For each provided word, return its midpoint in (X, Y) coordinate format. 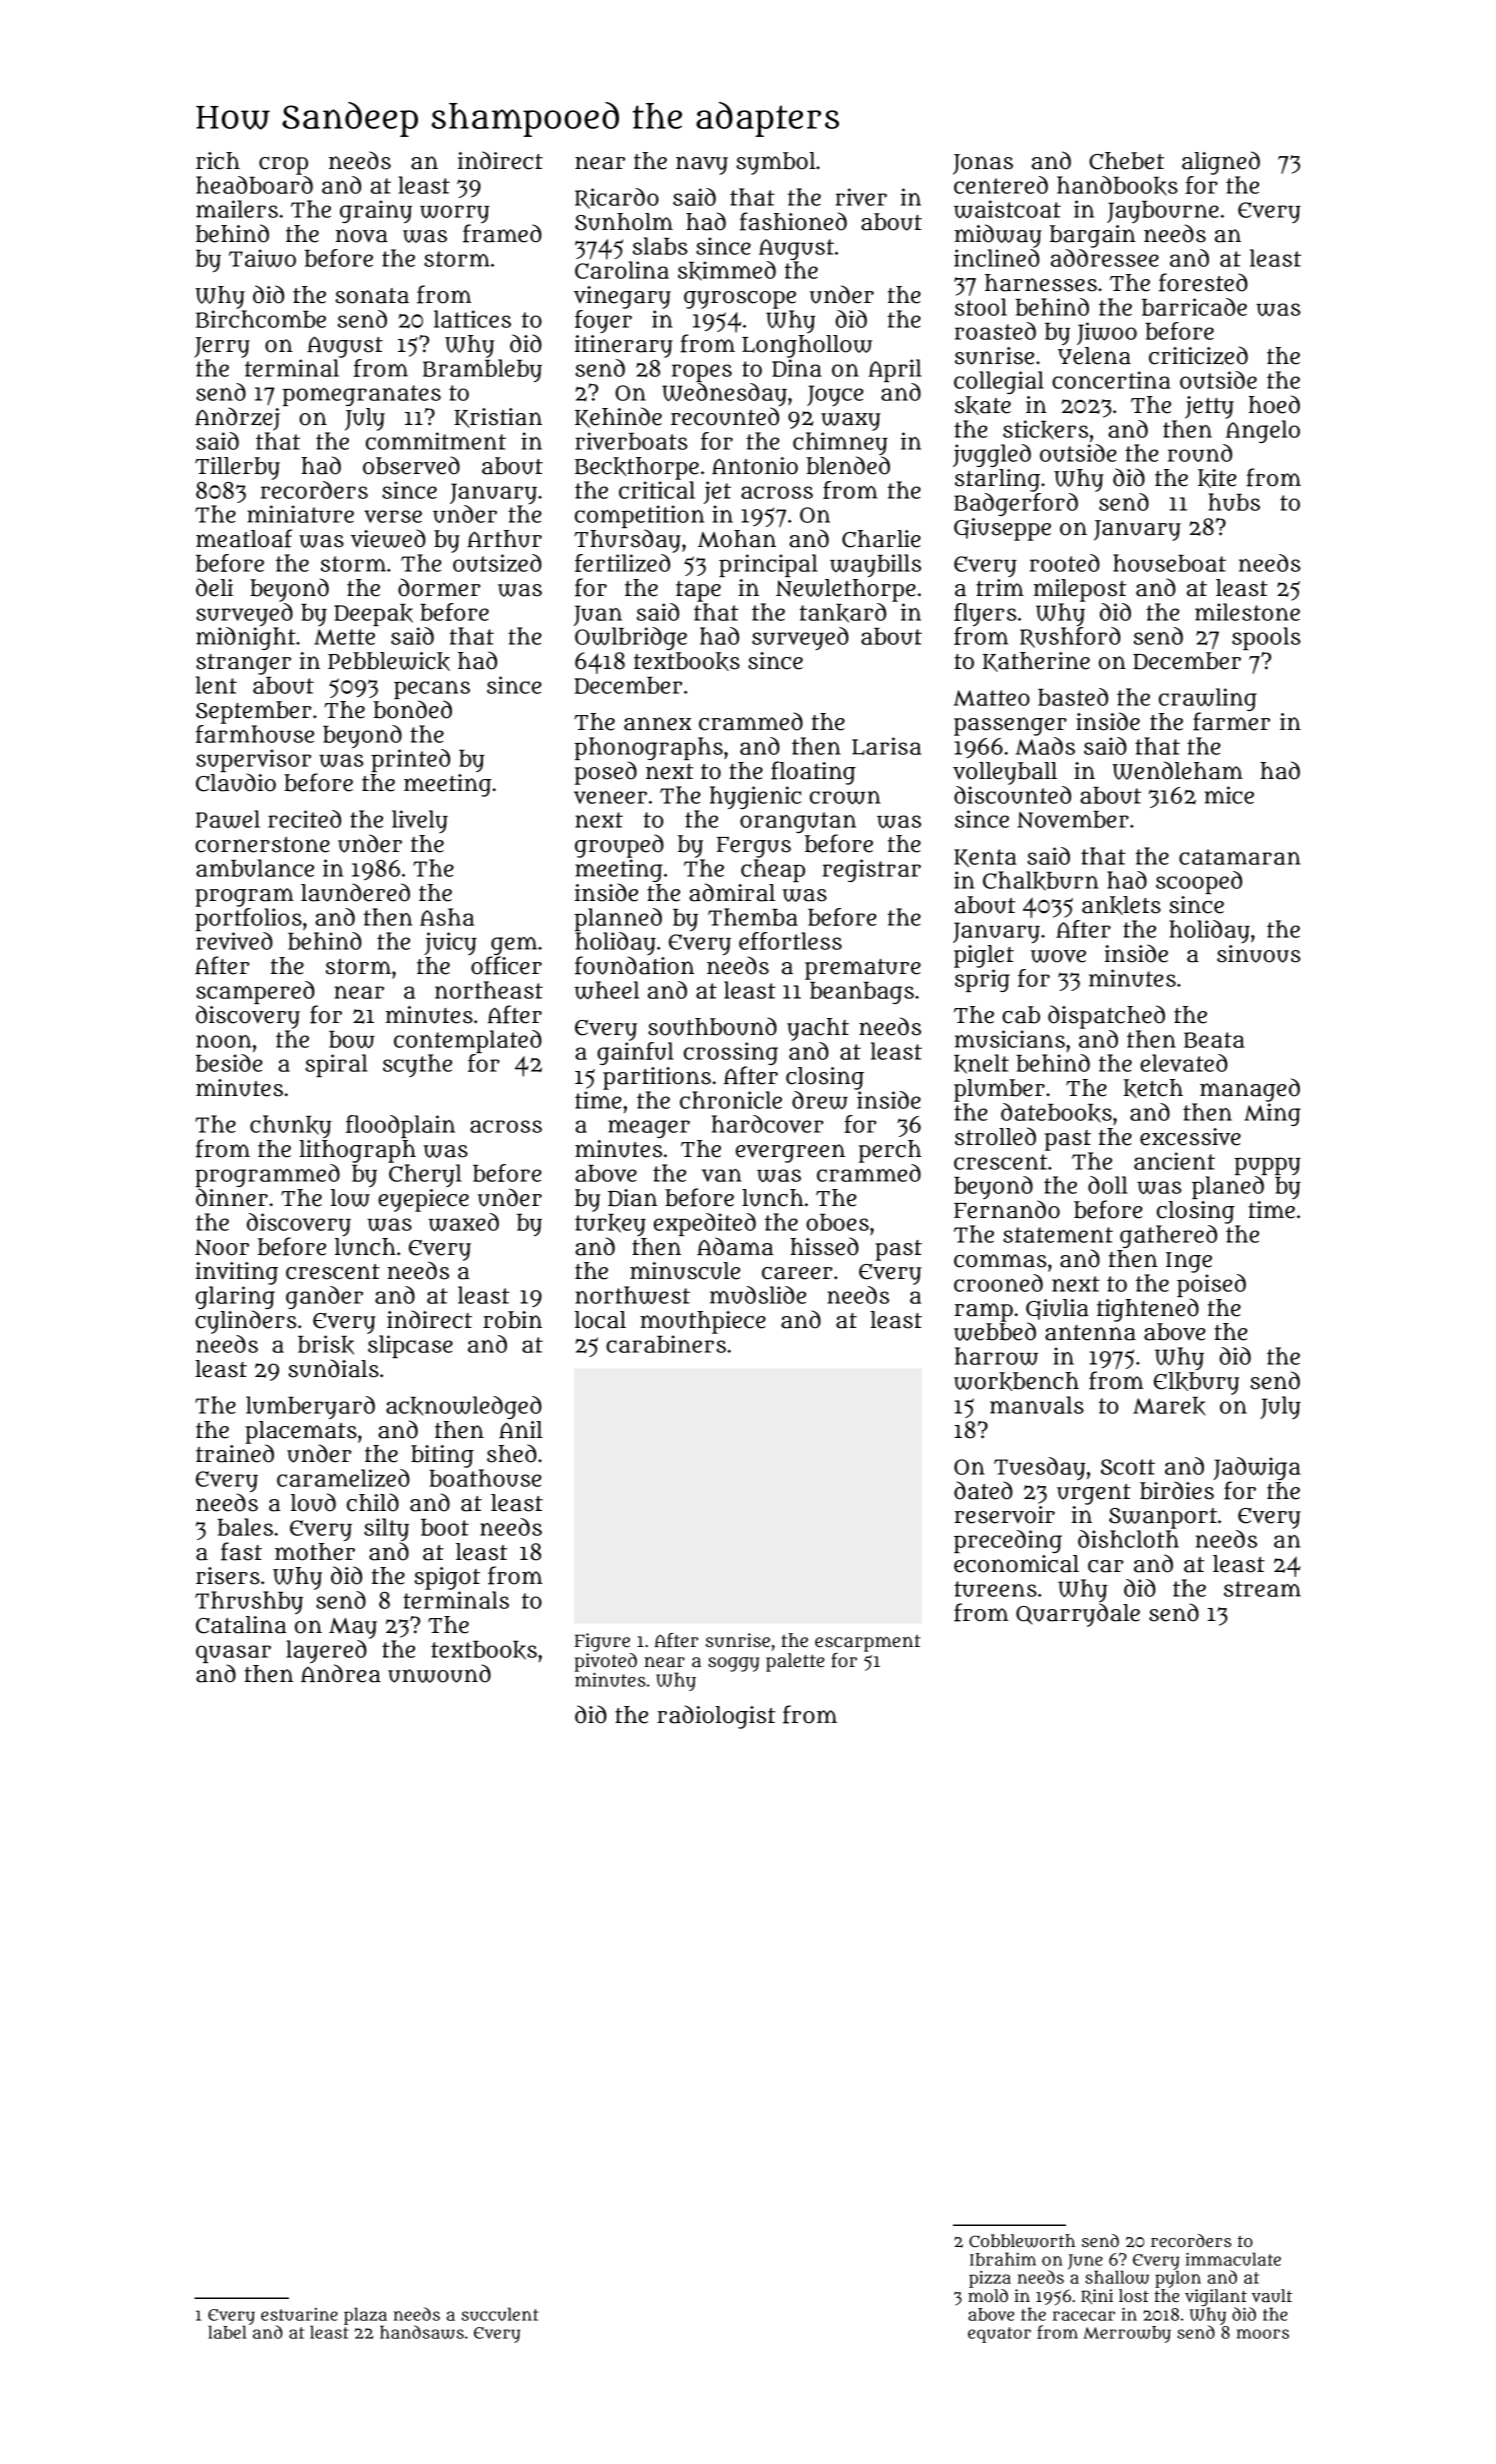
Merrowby (1127, 2334)
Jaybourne (1163, 212)
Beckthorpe (637, 468)
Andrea (341, 1673)
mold (988, 2295)
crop (283, 166)
